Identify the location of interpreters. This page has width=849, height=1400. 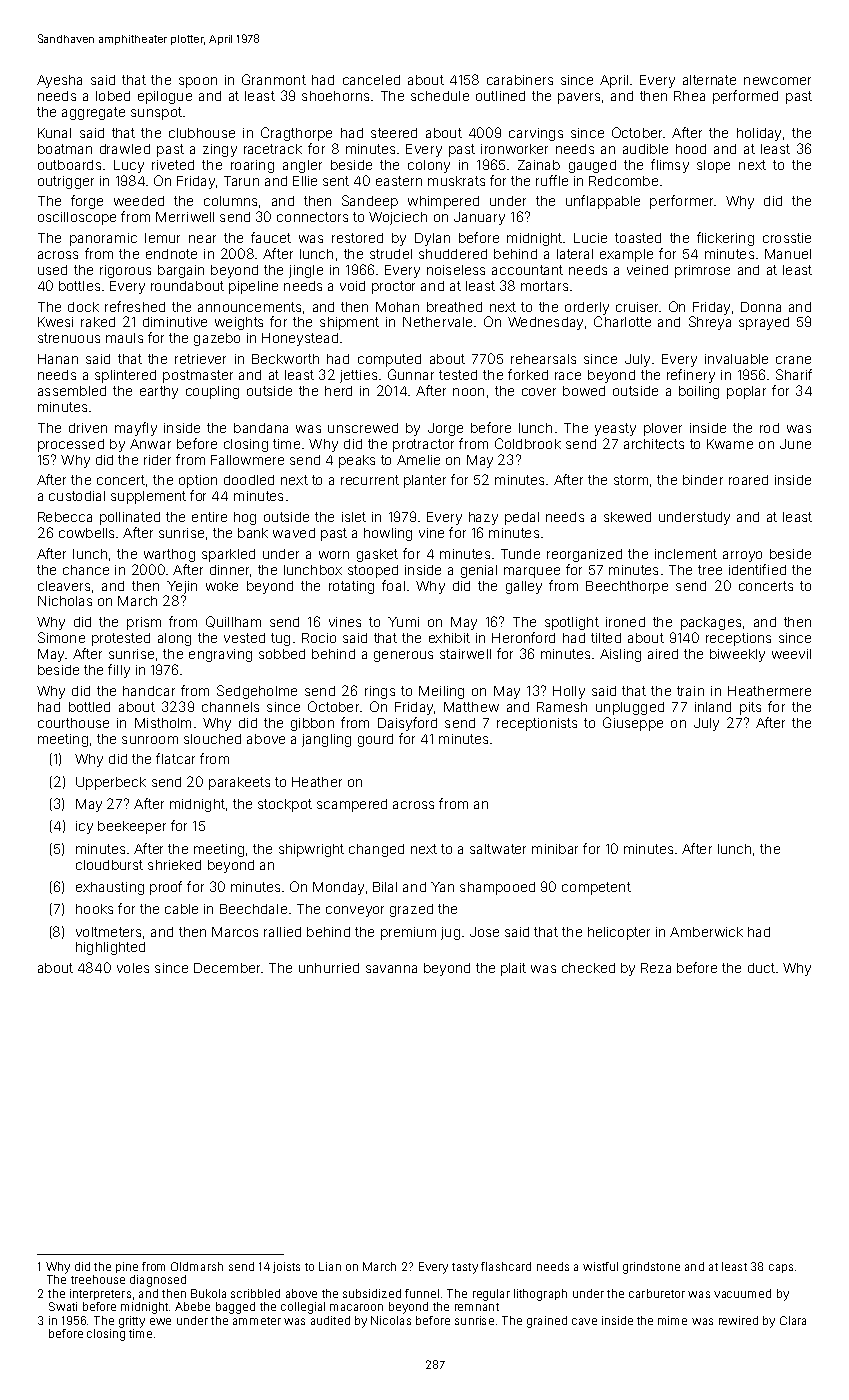
(100, 1294).
